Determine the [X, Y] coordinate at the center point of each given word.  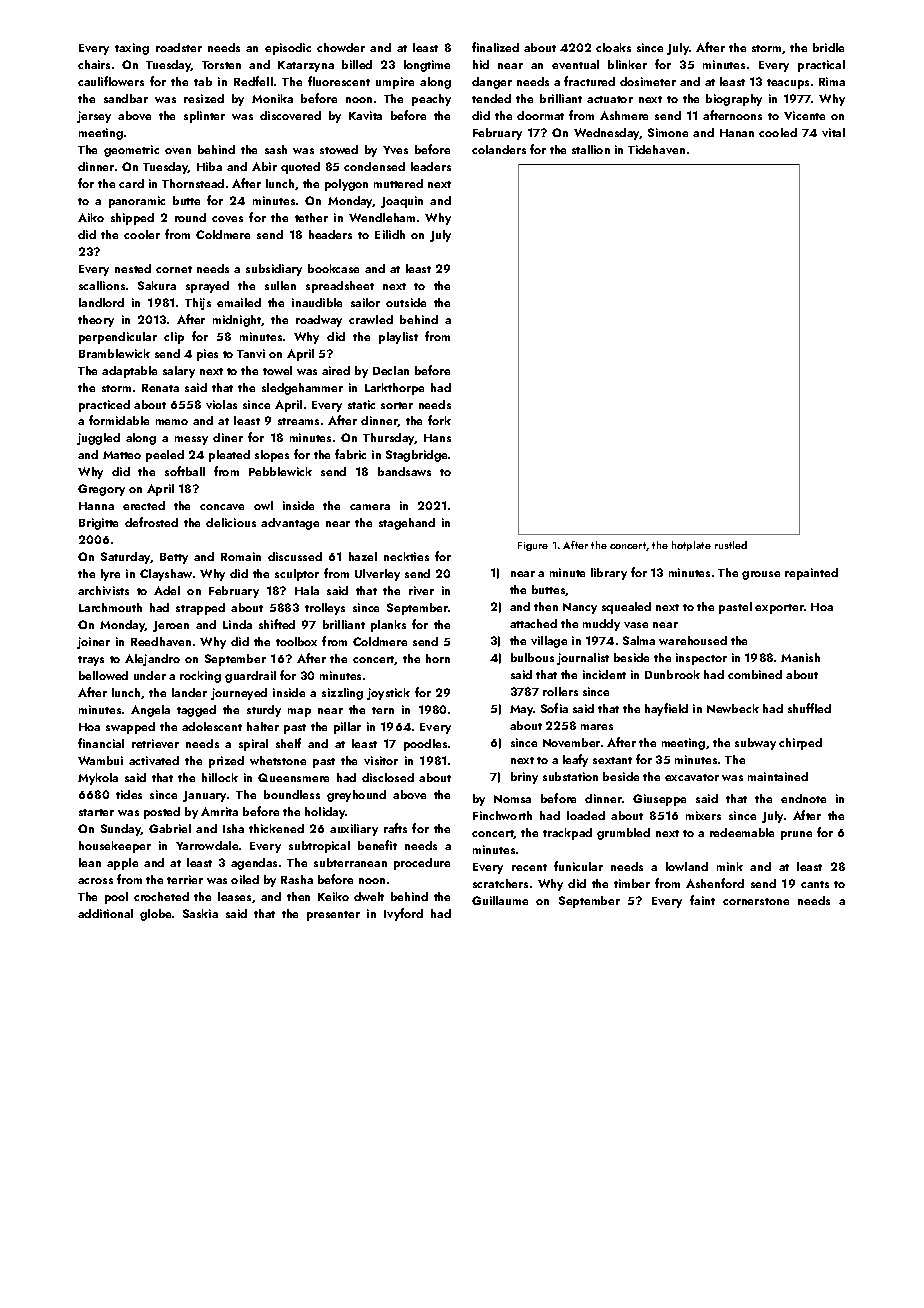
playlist [398, 338]
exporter [779, 609]
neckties [406, 556]
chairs [94, 64]
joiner [93, 643]
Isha [233, 828]
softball [185, 471]
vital [833, 132]
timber [632, 883]
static [361, 404]
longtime [427, 66]
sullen [280, 285]
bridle [828, 47]
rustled [731, 545]
